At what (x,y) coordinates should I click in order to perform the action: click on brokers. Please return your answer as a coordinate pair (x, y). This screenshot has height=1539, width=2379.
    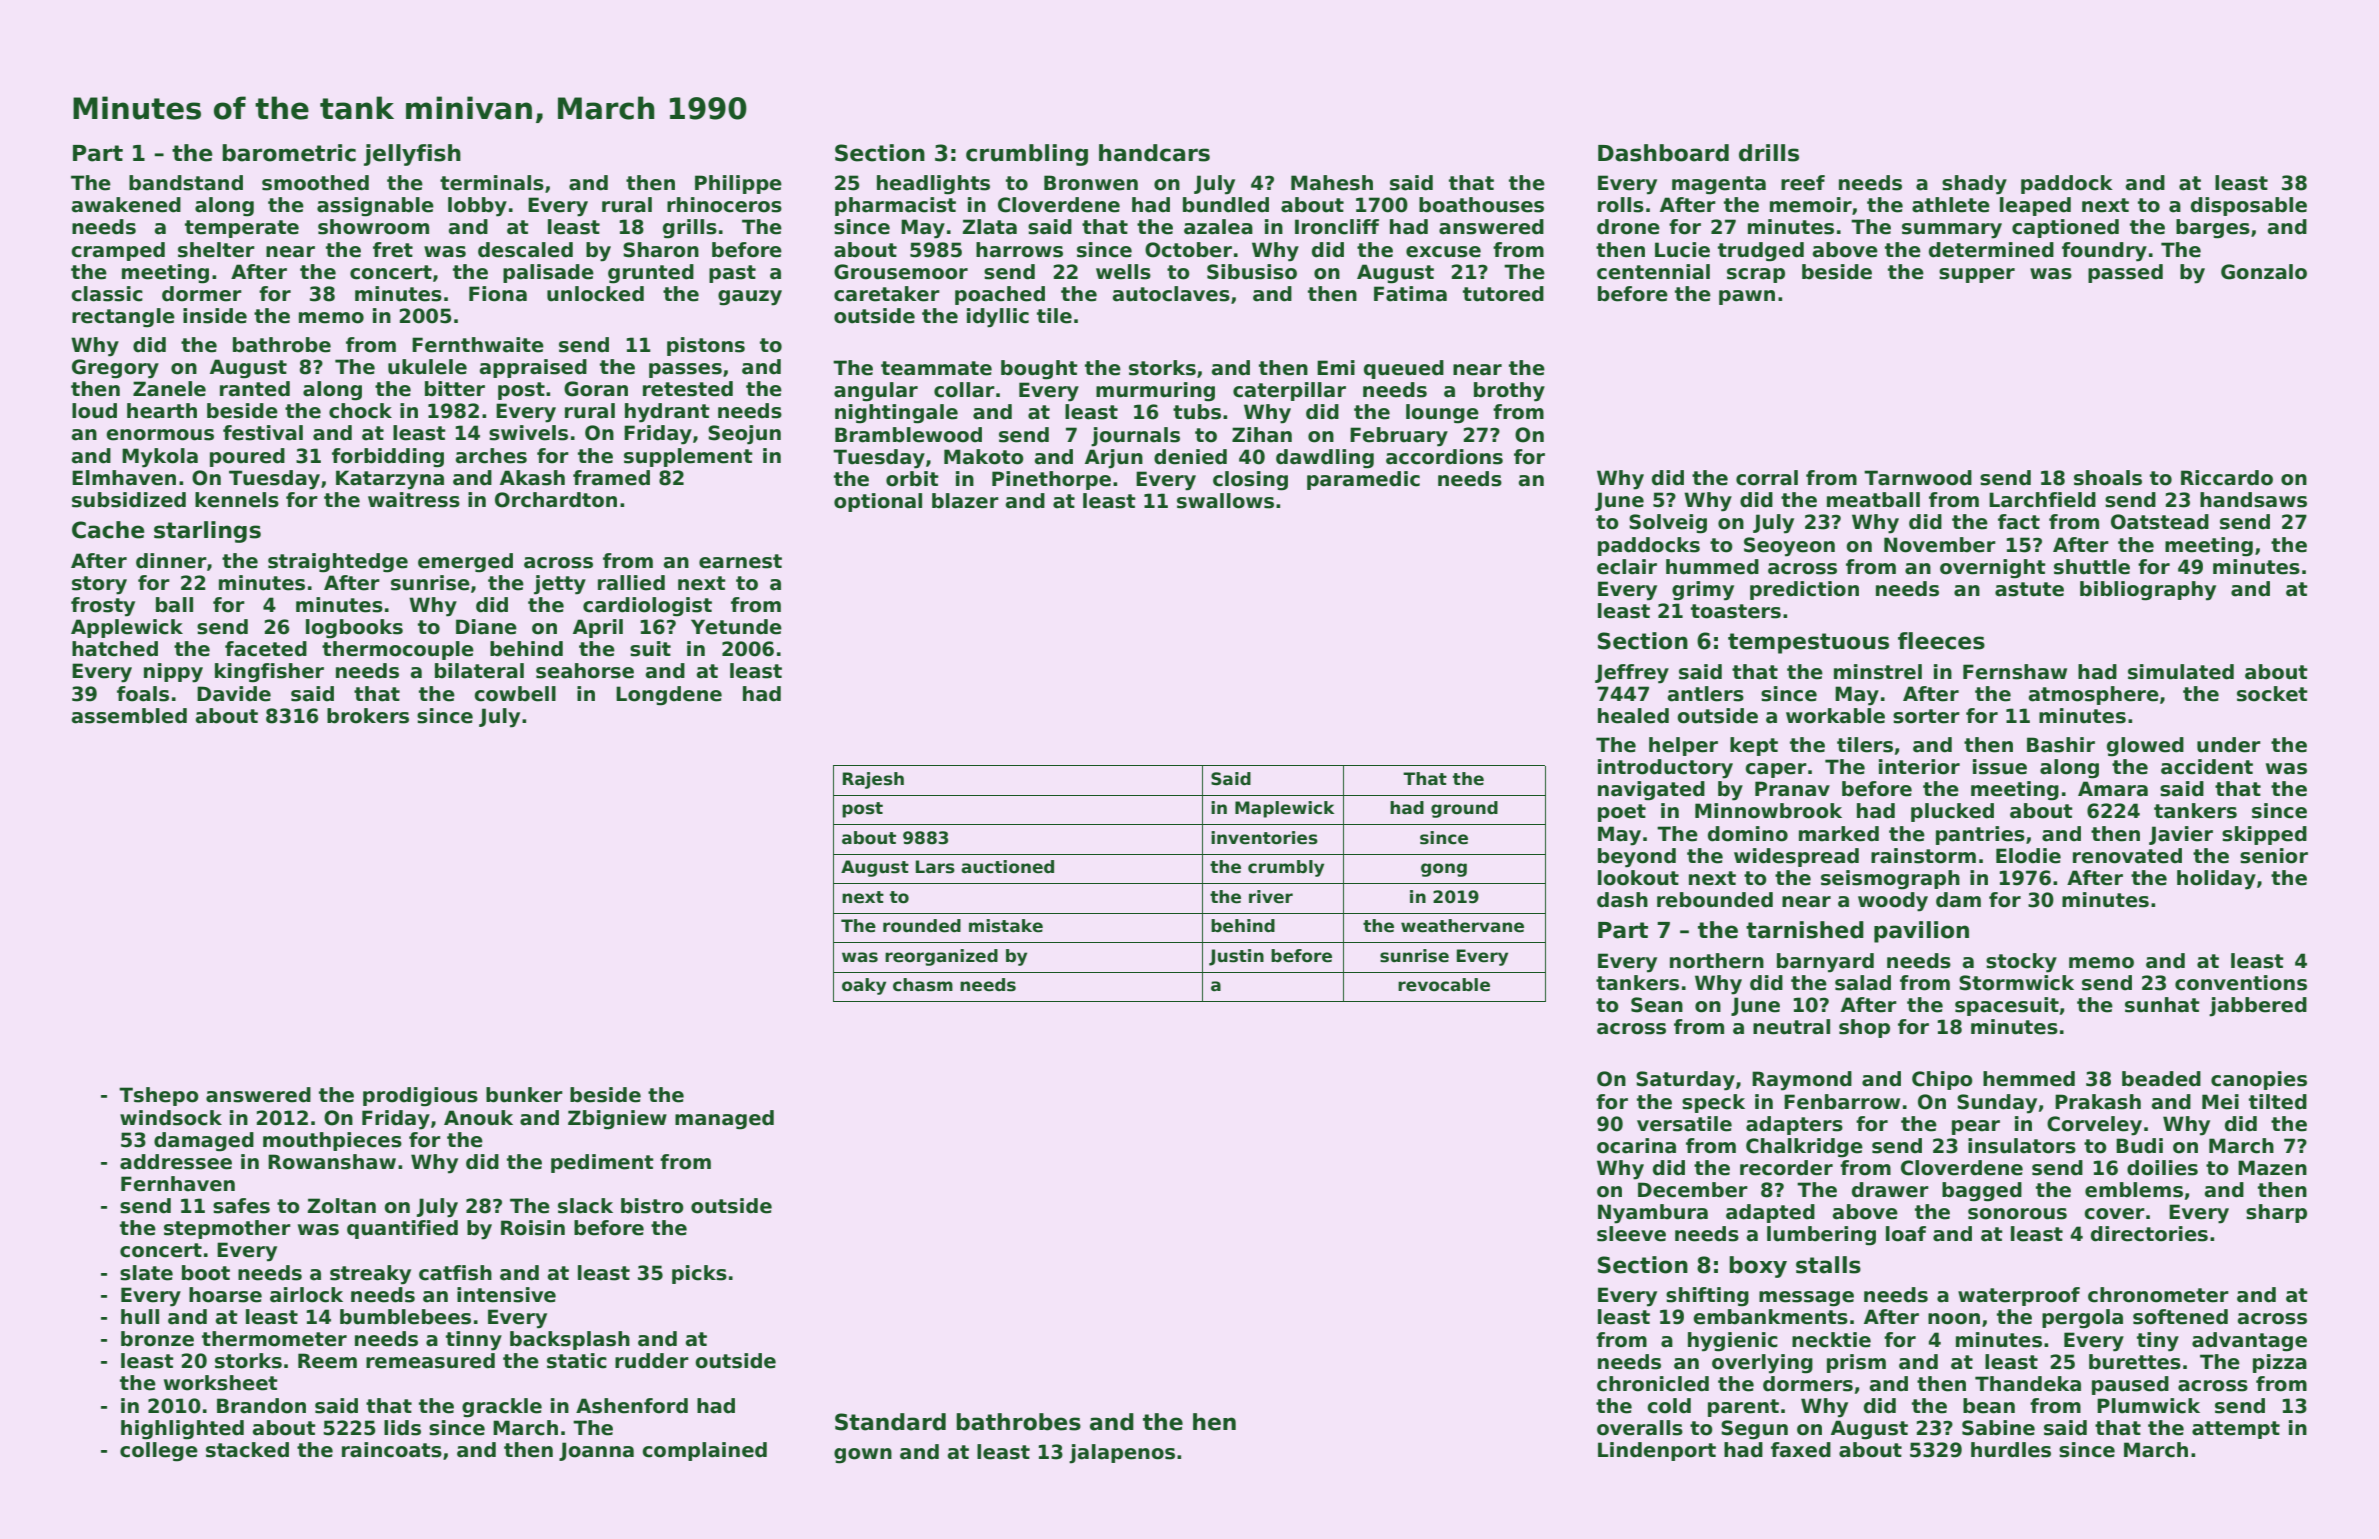
    Looking at the image, I should click on (368, 716).
